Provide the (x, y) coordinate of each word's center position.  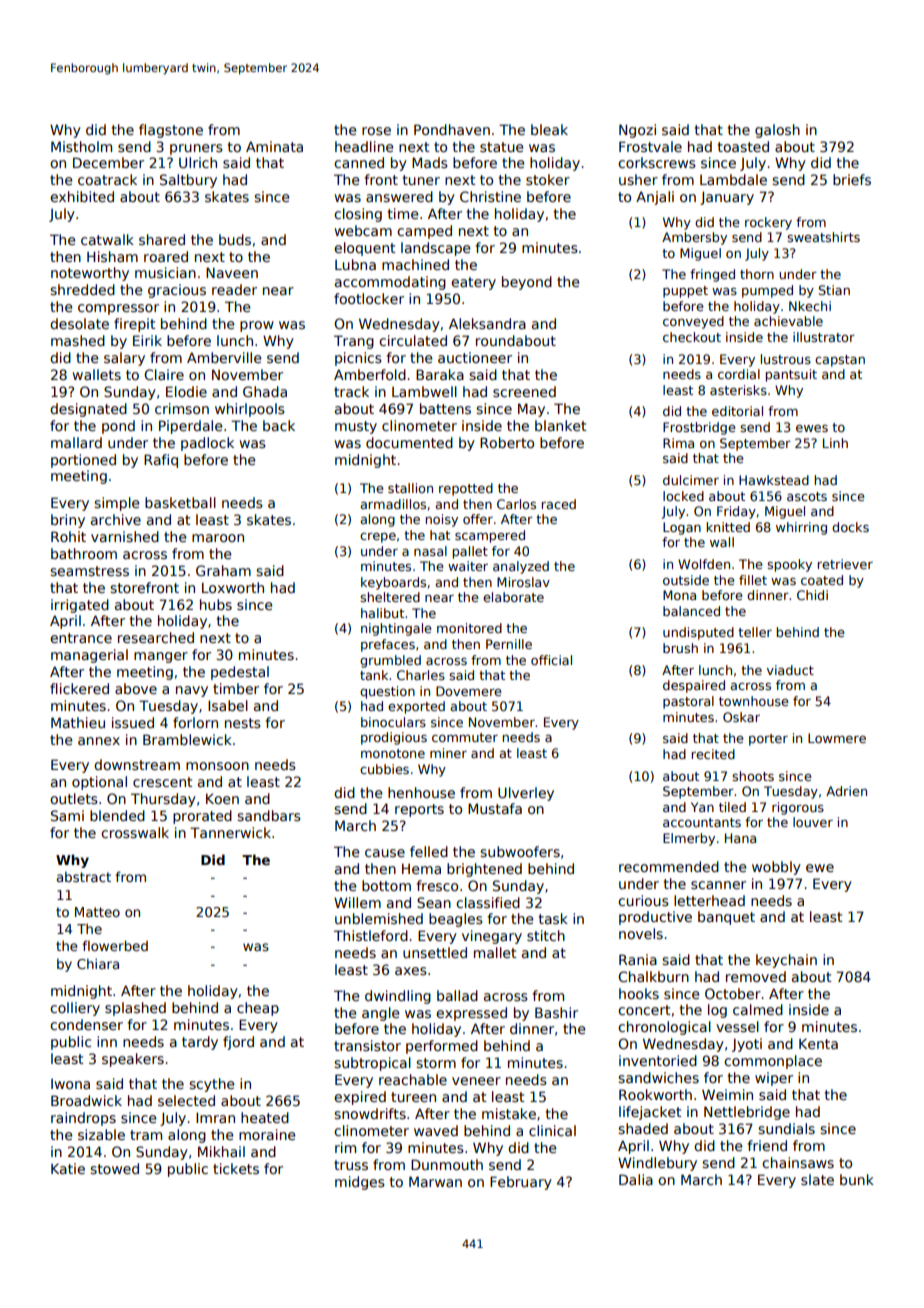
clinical (552, 1130)
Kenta (818, 1043)
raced (558, 504)
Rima (678, 443)
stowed (114, 1168)
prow (257, 326)
